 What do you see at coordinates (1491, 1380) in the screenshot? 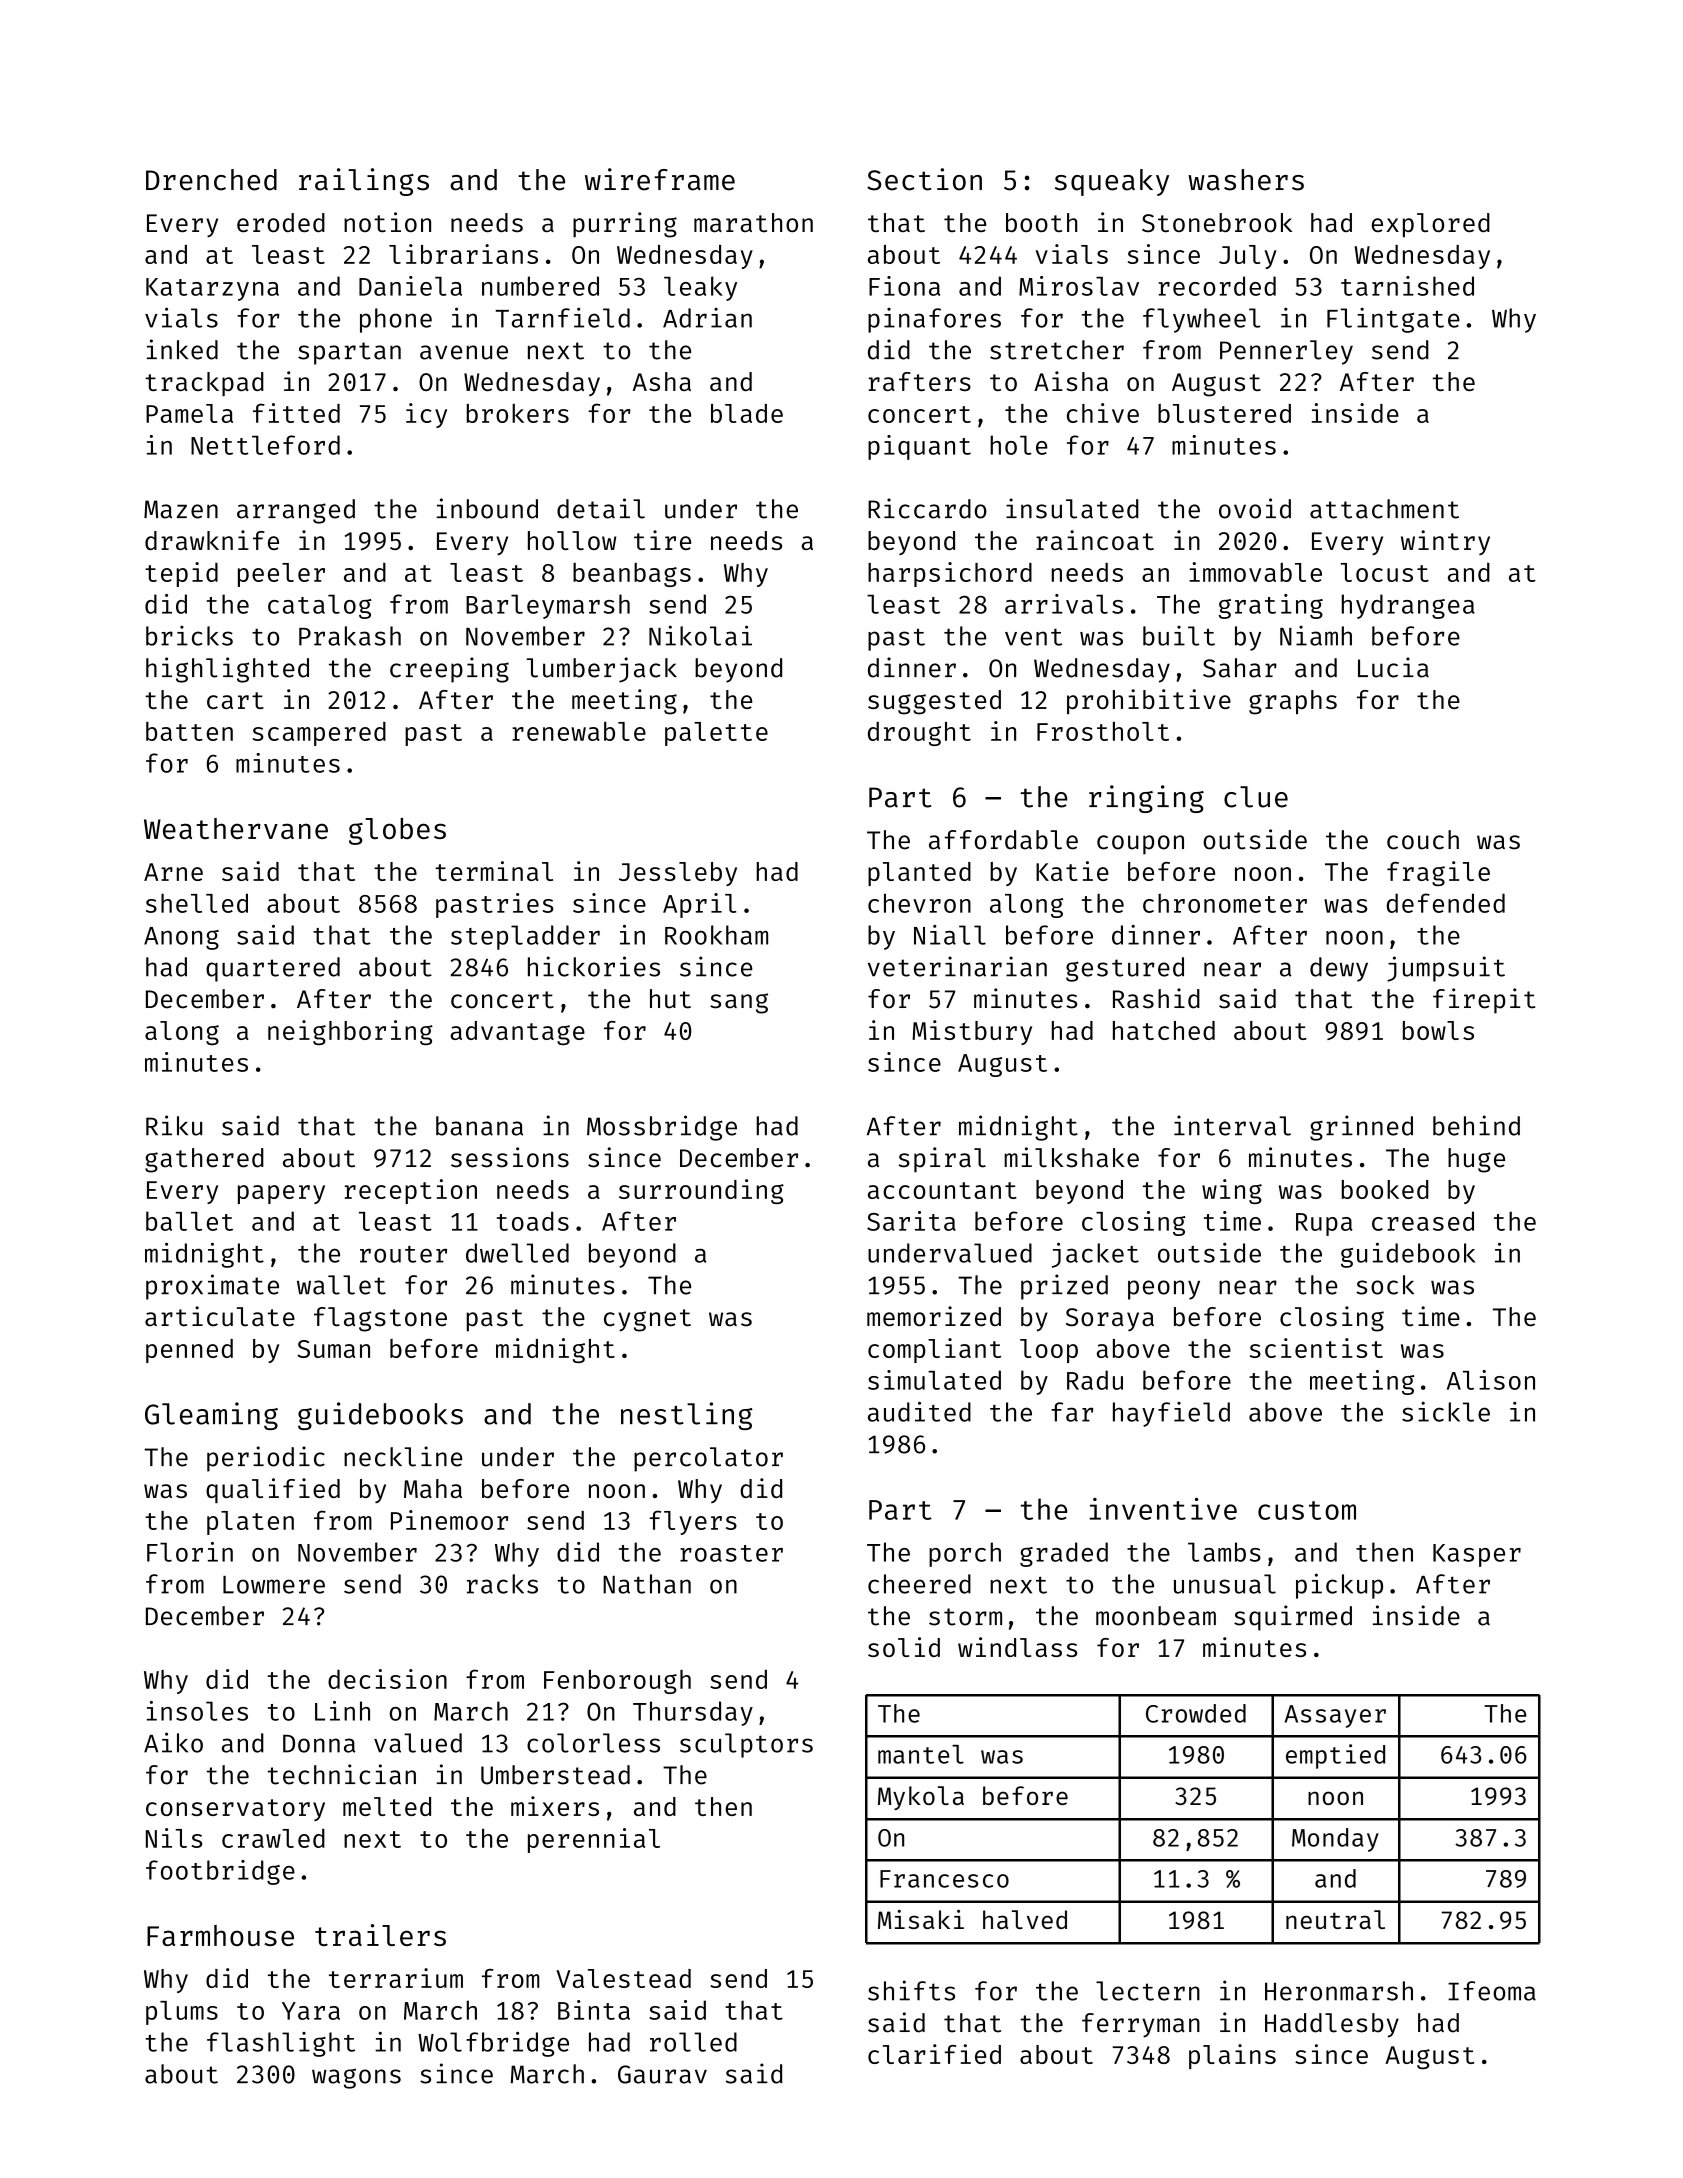
I see `Alison` at bounding box center [1491, 1380].
